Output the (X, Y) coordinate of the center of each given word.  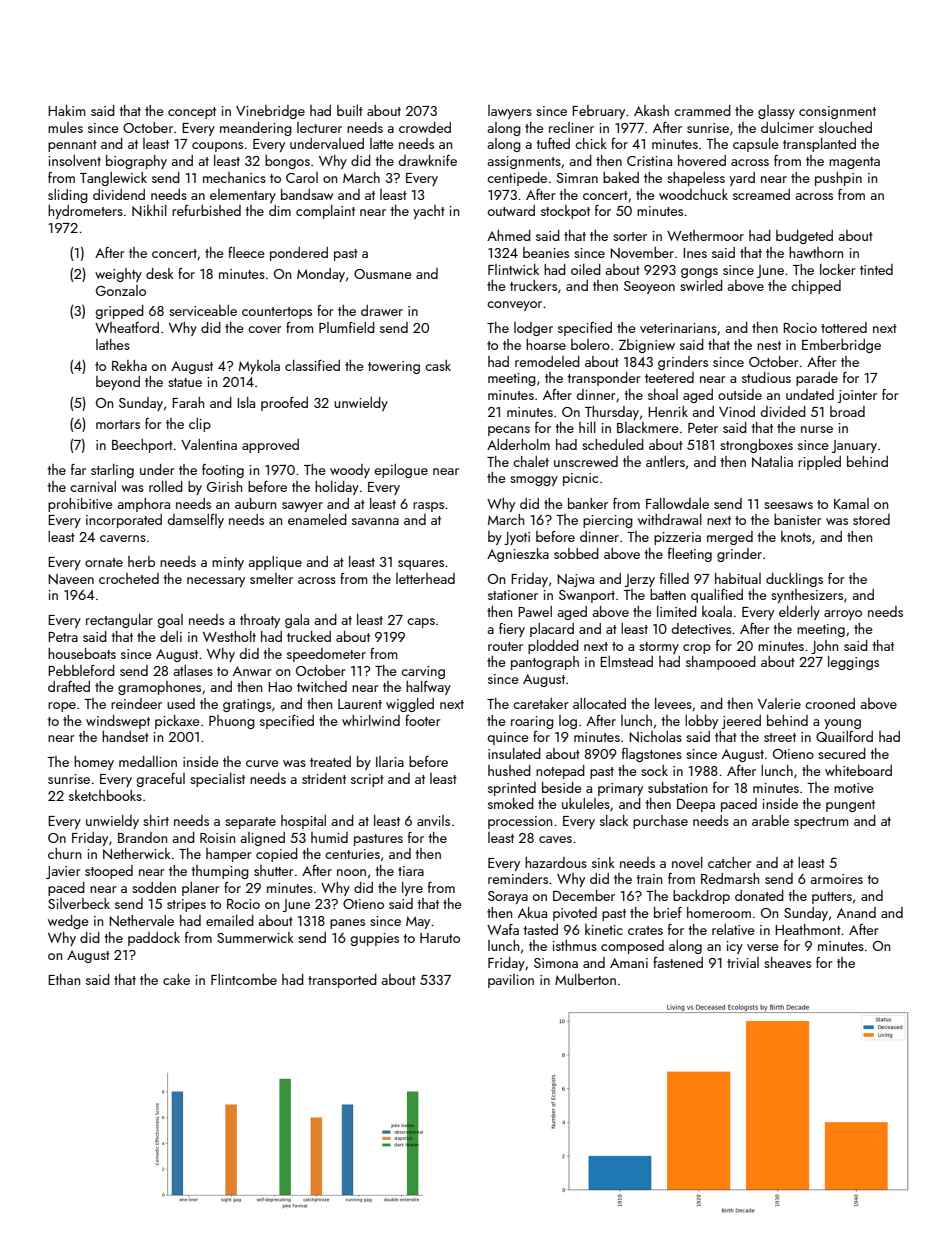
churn (64, 853)
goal (170, 621)
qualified (717, 596)
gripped (119, 312)
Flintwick (513, 269)
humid (329, 837)
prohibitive (80, 505)
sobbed (576, 553)
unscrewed (586, 461)
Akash (651, 110)
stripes (186, 905)
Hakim (66, 110)
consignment (837, 112)
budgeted (804, 237)
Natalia (772, 462)
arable (770, 820)
